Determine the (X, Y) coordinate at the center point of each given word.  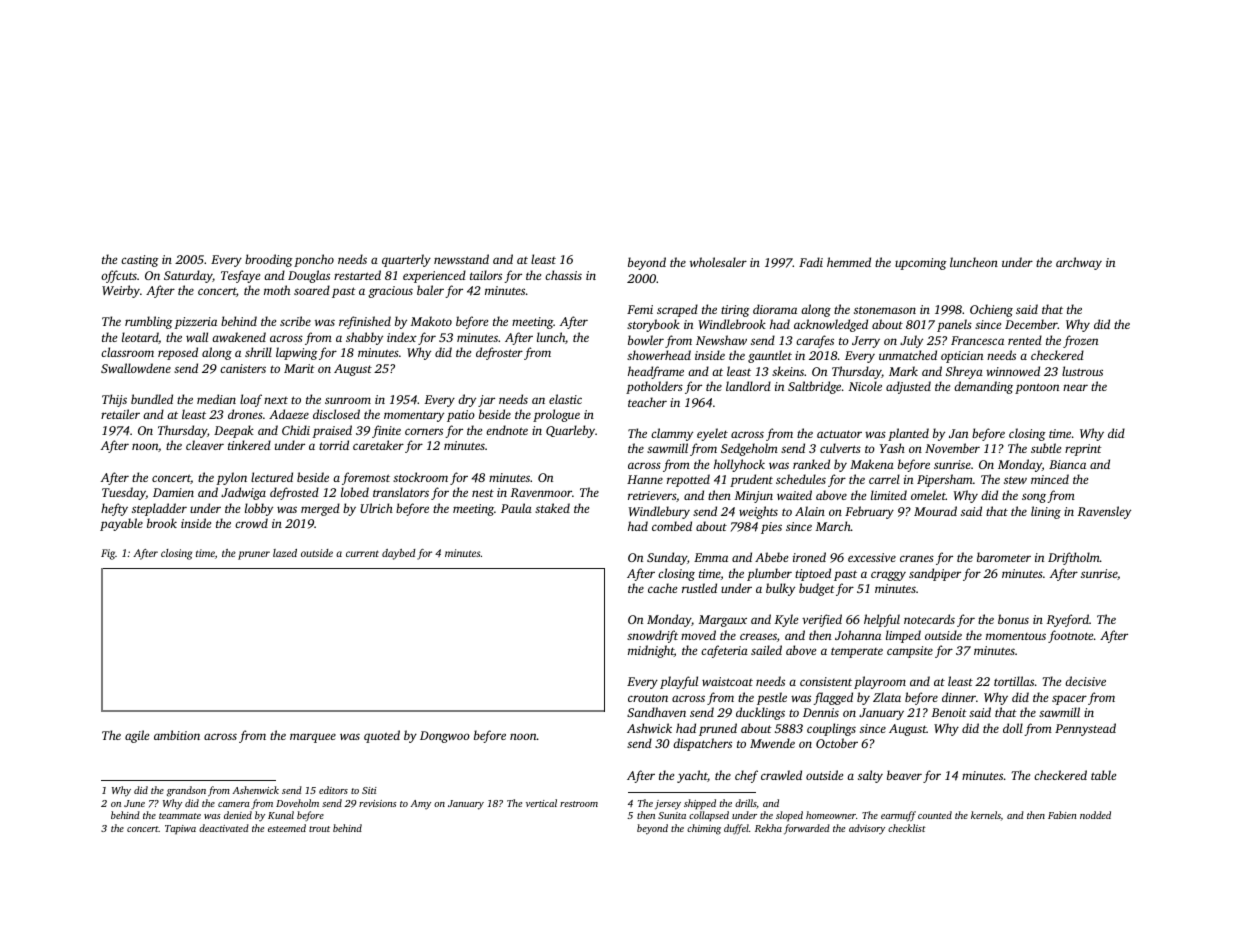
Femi (640, 309)
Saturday (188, 276)
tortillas (1014, 681)
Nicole (865, 386)
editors (333, 790)
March (833, 526)
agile (137, 736)
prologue (556, 415)
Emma (711, 557)
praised (332, 431)
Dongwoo (445, 737)
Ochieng (991, 310)
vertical (541, 803)
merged (320, 509)
